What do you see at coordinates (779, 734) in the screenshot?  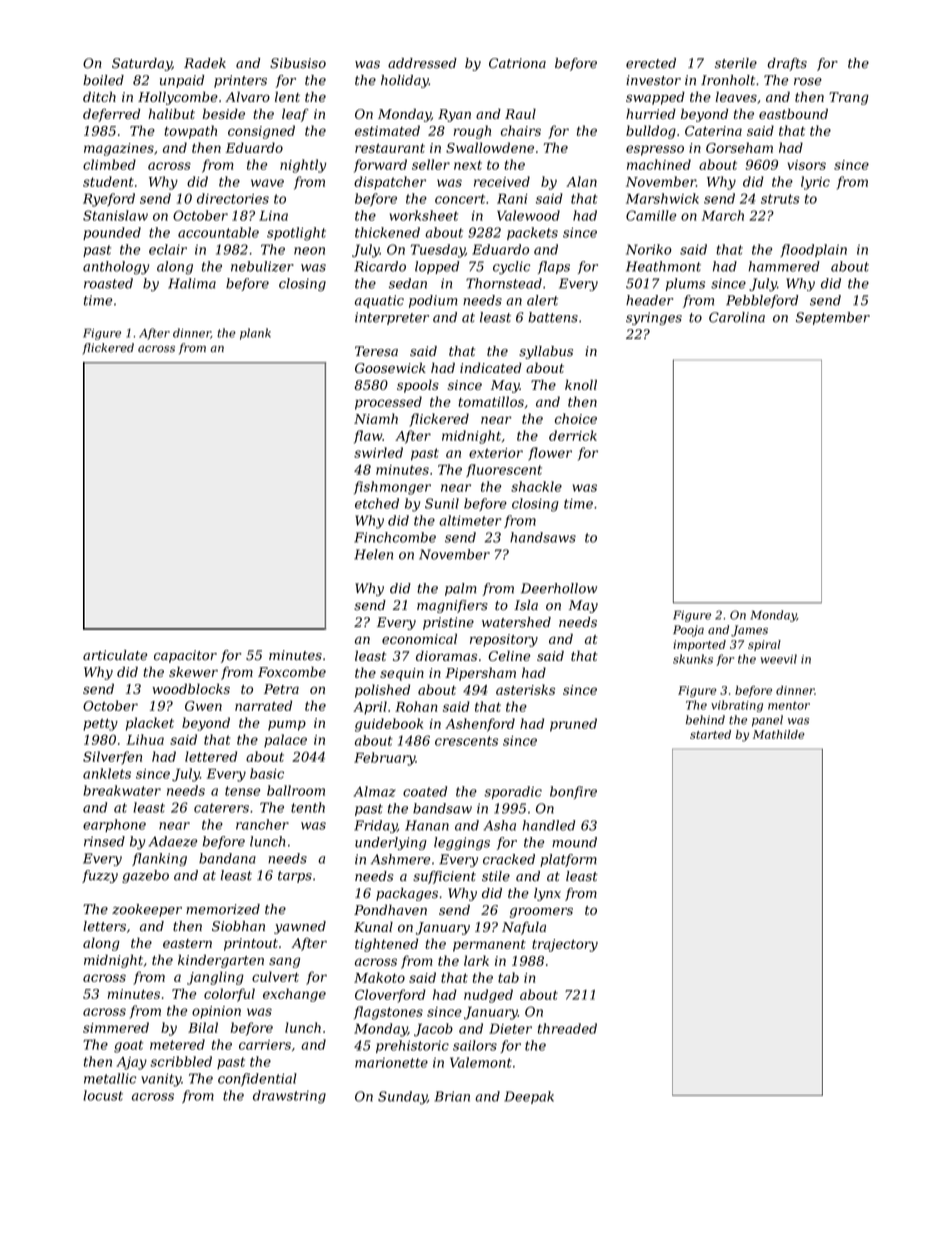 I see `Mathilde` at bounding box center [779, 734].
